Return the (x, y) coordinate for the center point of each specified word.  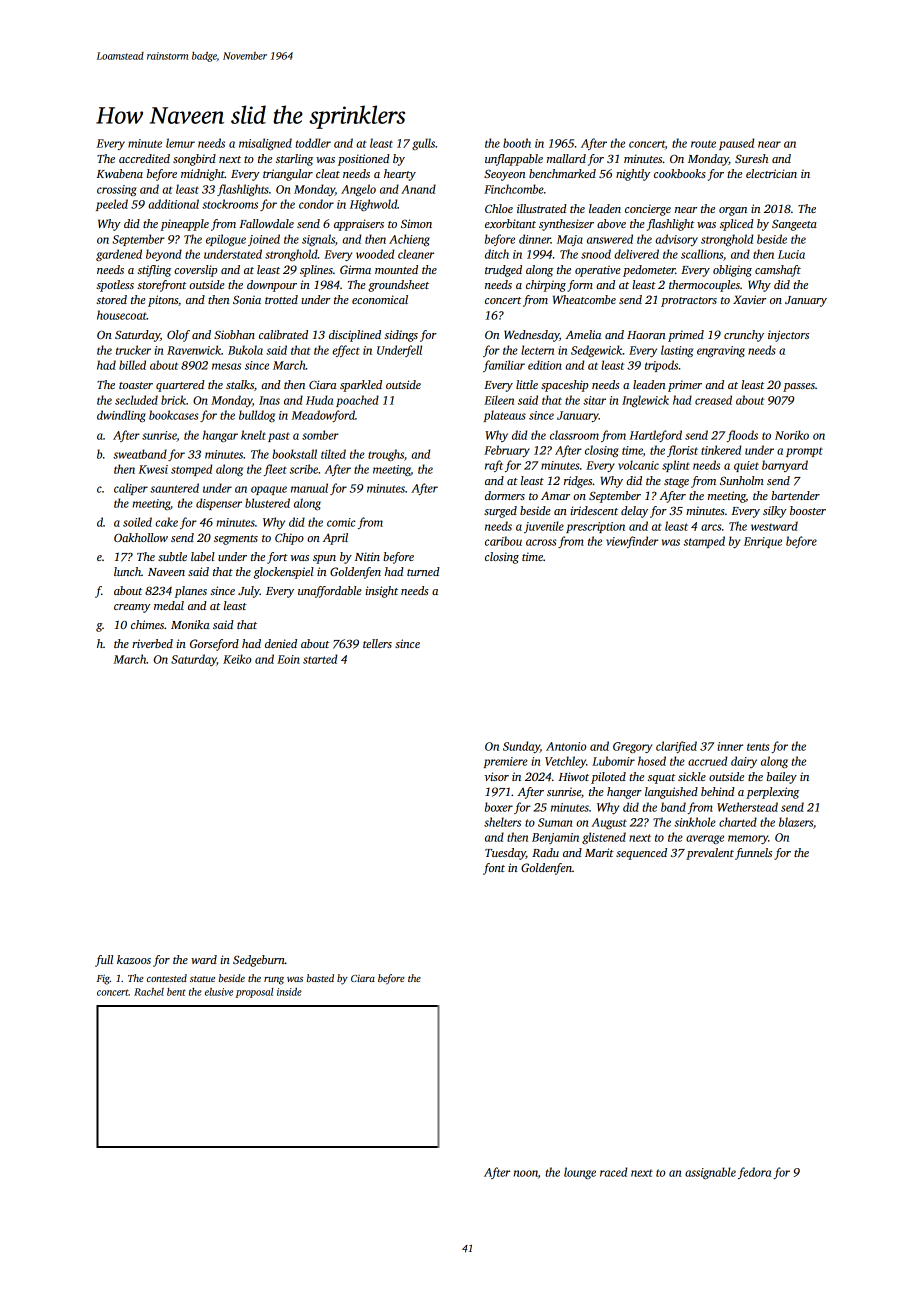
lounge (580, 1173)
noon (526, 1173)
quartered (180, 386)
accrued (707, 761)
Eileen (499, 400)
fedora (754, 1173)
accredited (144, 158)
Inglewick (645, 401)
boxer (499, 807)
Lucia (791, 254)
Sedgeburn (259, 961)
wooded (375, 254)
